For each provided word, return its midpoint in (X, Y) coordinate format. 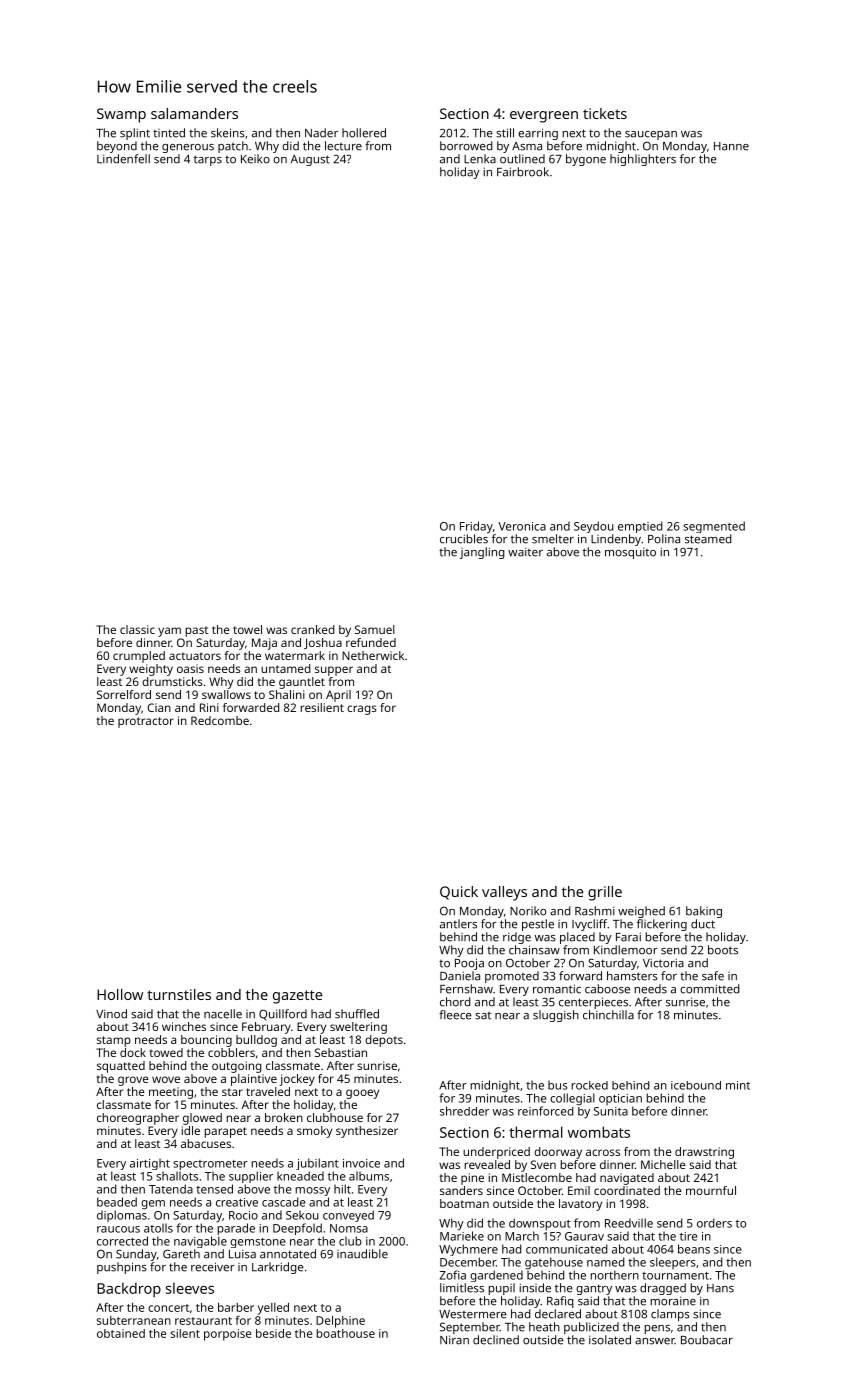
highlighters (643, 160)
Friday (476, 527)
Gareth (181, 1254)
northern (614, 1275)
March (522, 1236)
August (310, 160)
